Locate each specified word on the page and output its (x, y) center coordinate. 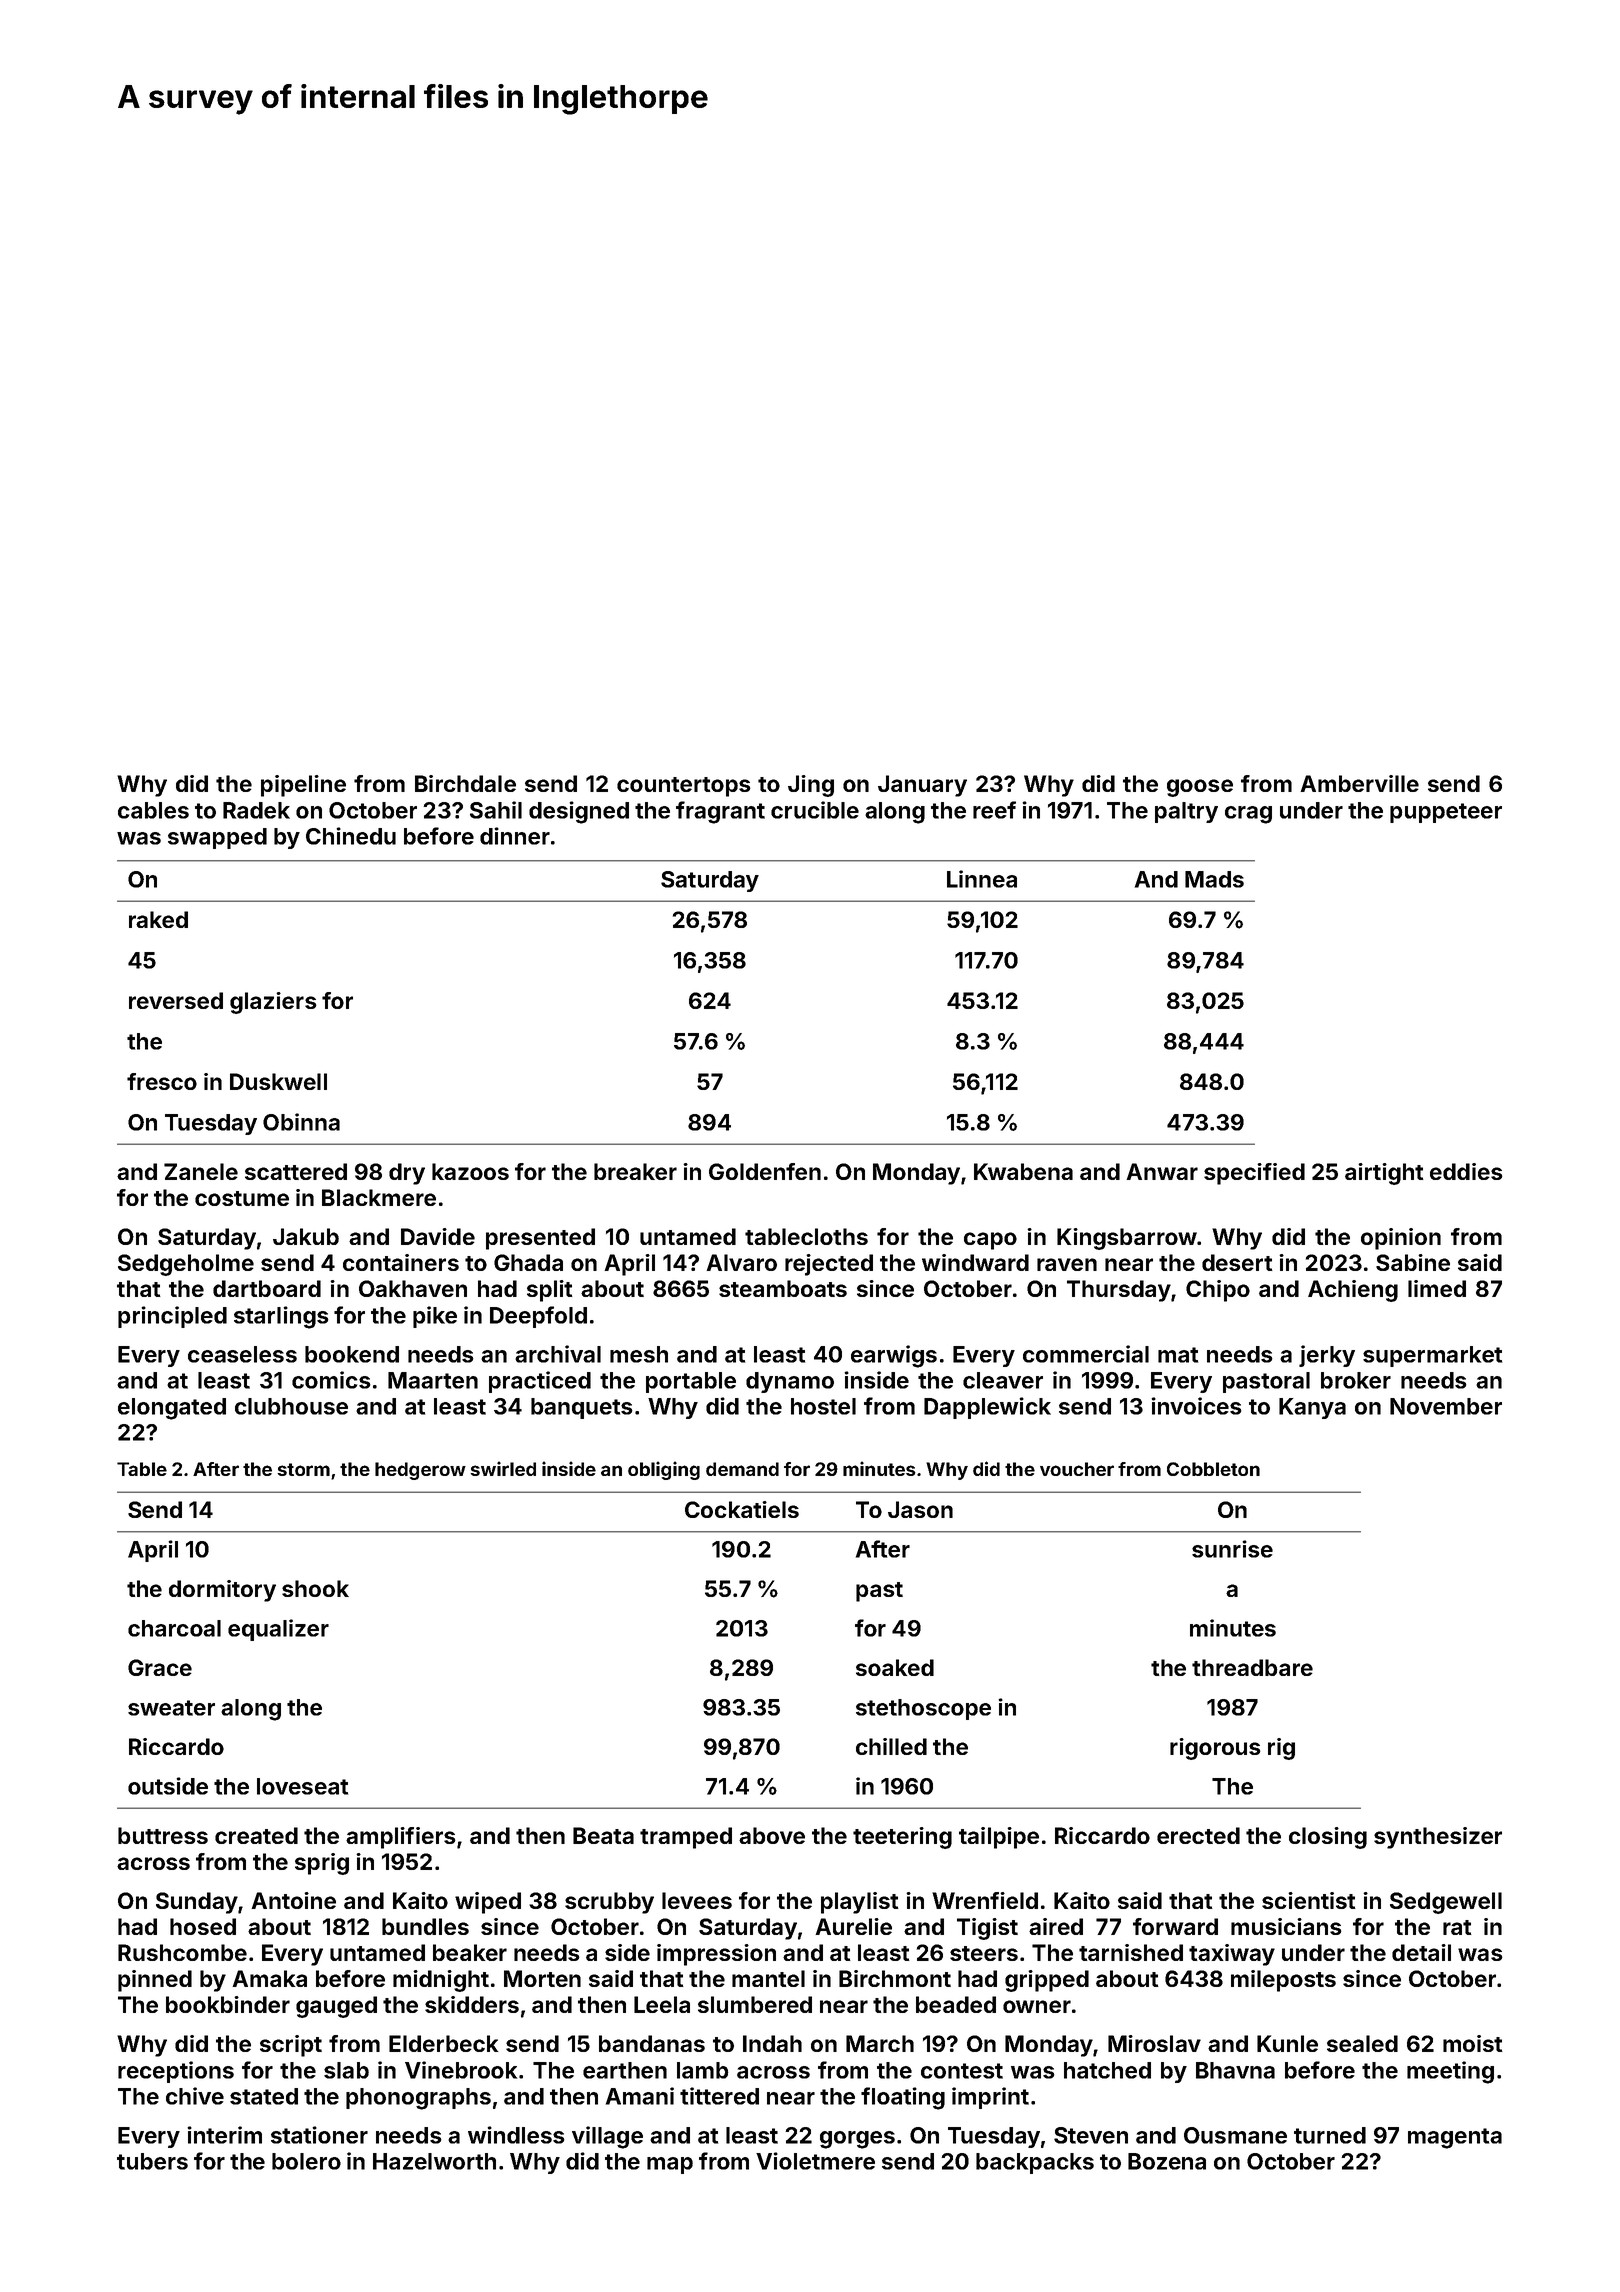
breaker (635, 1171)
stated (264, 2096)
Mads (1214, 879)
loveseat (302, 1786)
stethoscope (923, 1709)
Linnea (982, 879)
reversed (176, 1000)
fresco (162, 1081)
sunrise (1232, 1549)
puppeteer (1446, 813)
